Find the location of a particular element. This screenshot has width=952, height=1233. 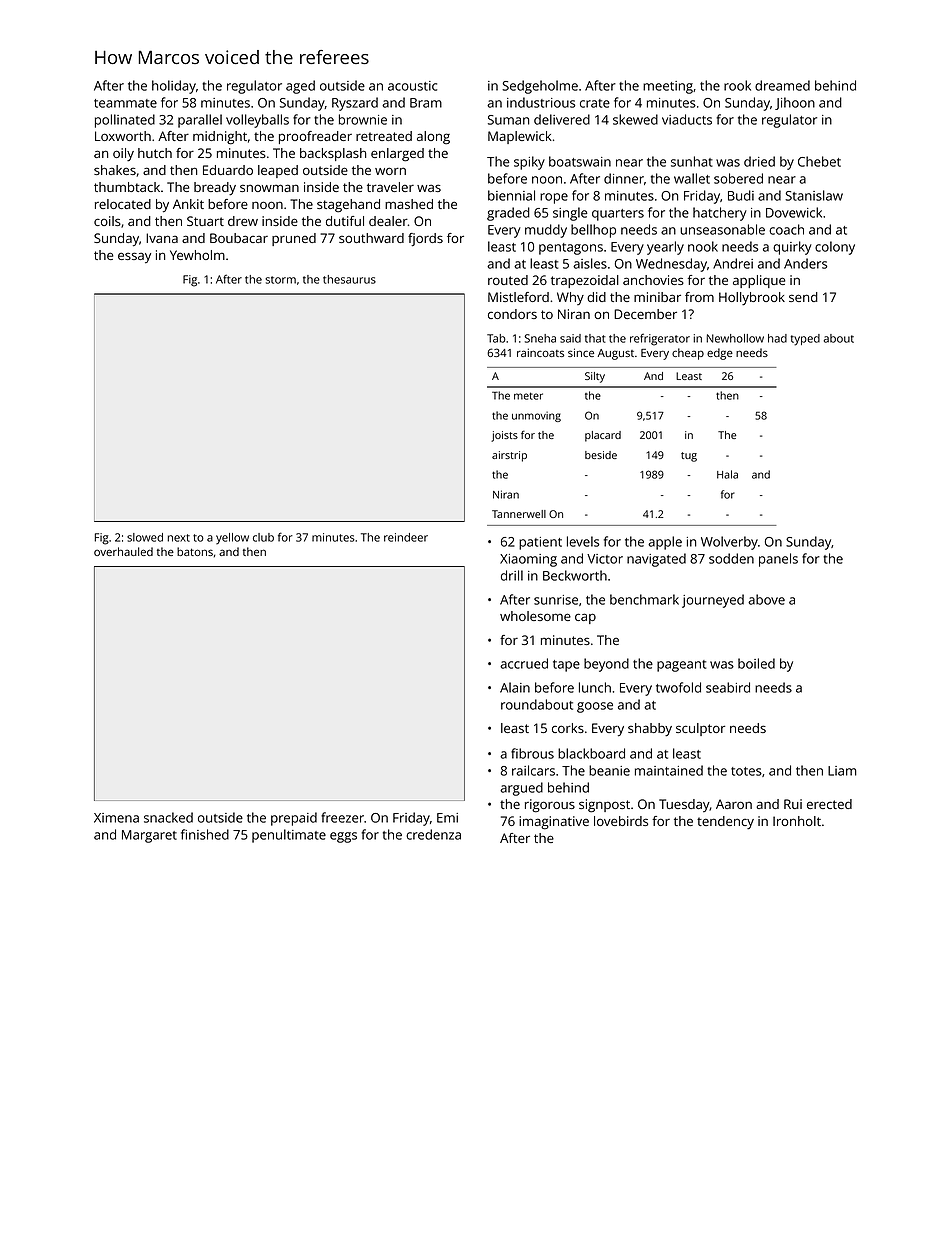

Bram is located at coordinates (426, 103).
